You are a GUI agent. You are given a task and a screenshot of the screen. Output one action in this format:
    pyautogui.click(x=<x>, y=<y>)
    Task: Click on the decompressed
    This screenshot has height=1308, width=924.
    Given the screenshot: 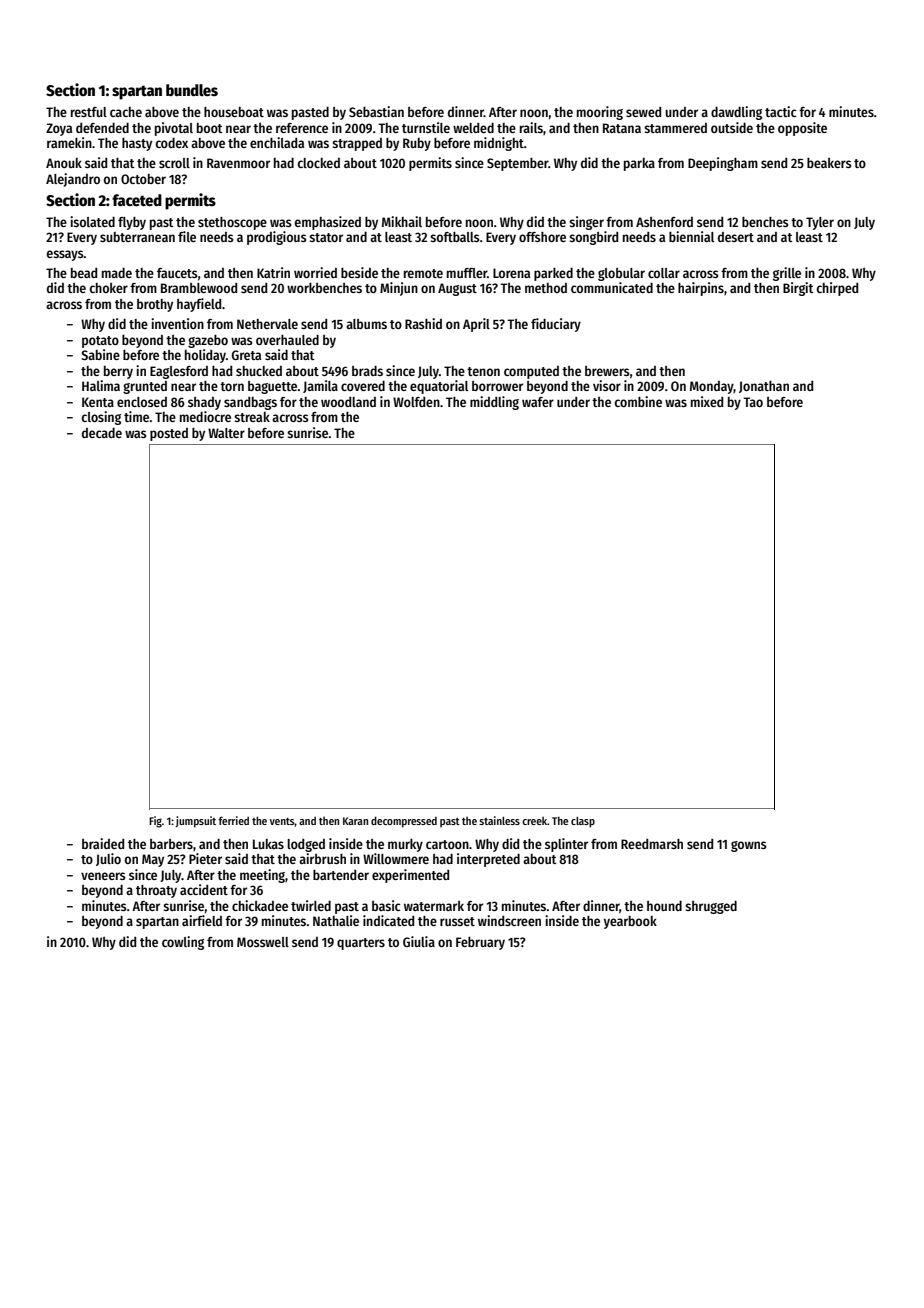 What is the action you would take?
    pyautogui.click(x=404, y=822)
